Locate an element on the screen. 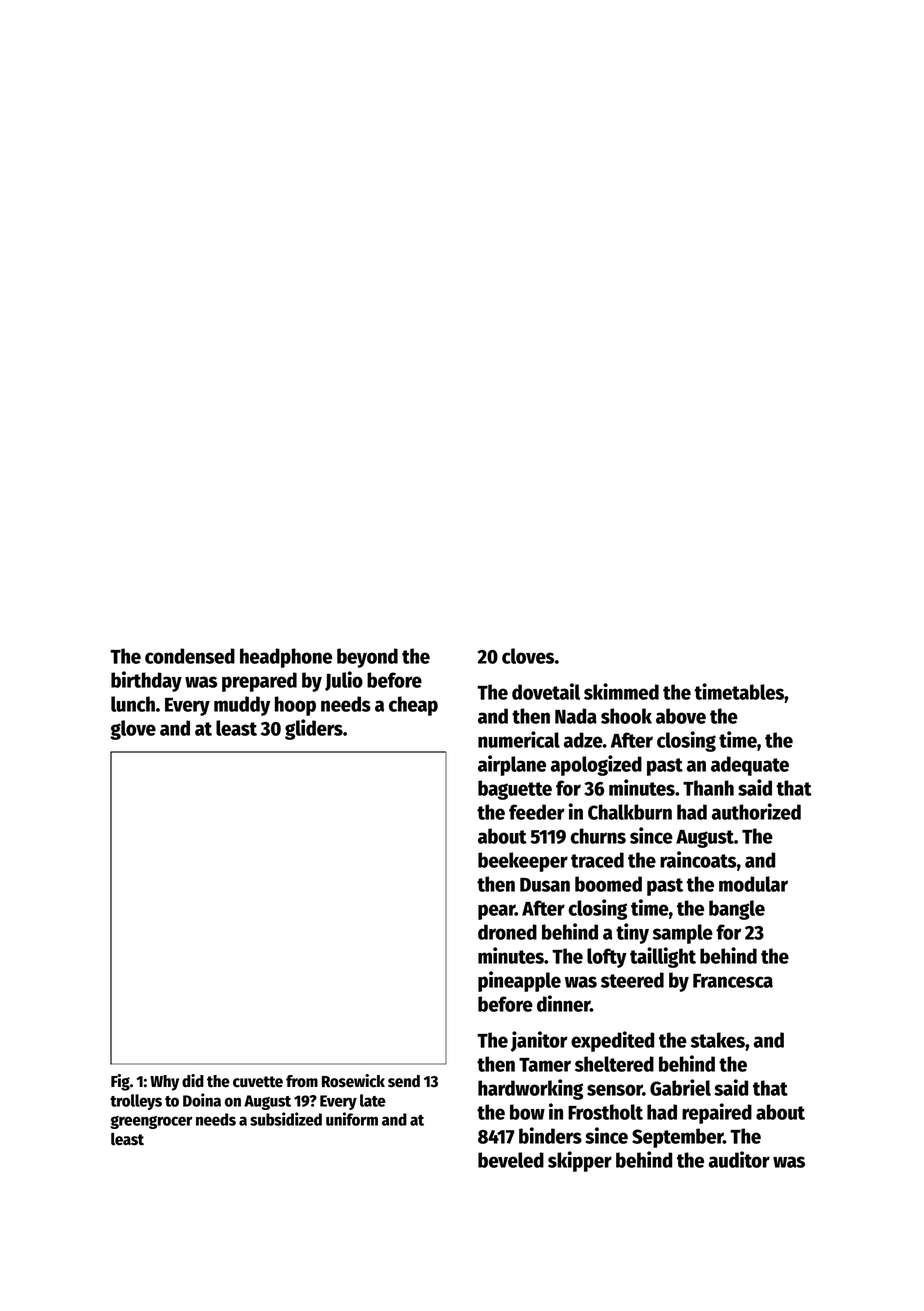 The image size is (924, 1311). numerical is located at coordinates (519, 739).
